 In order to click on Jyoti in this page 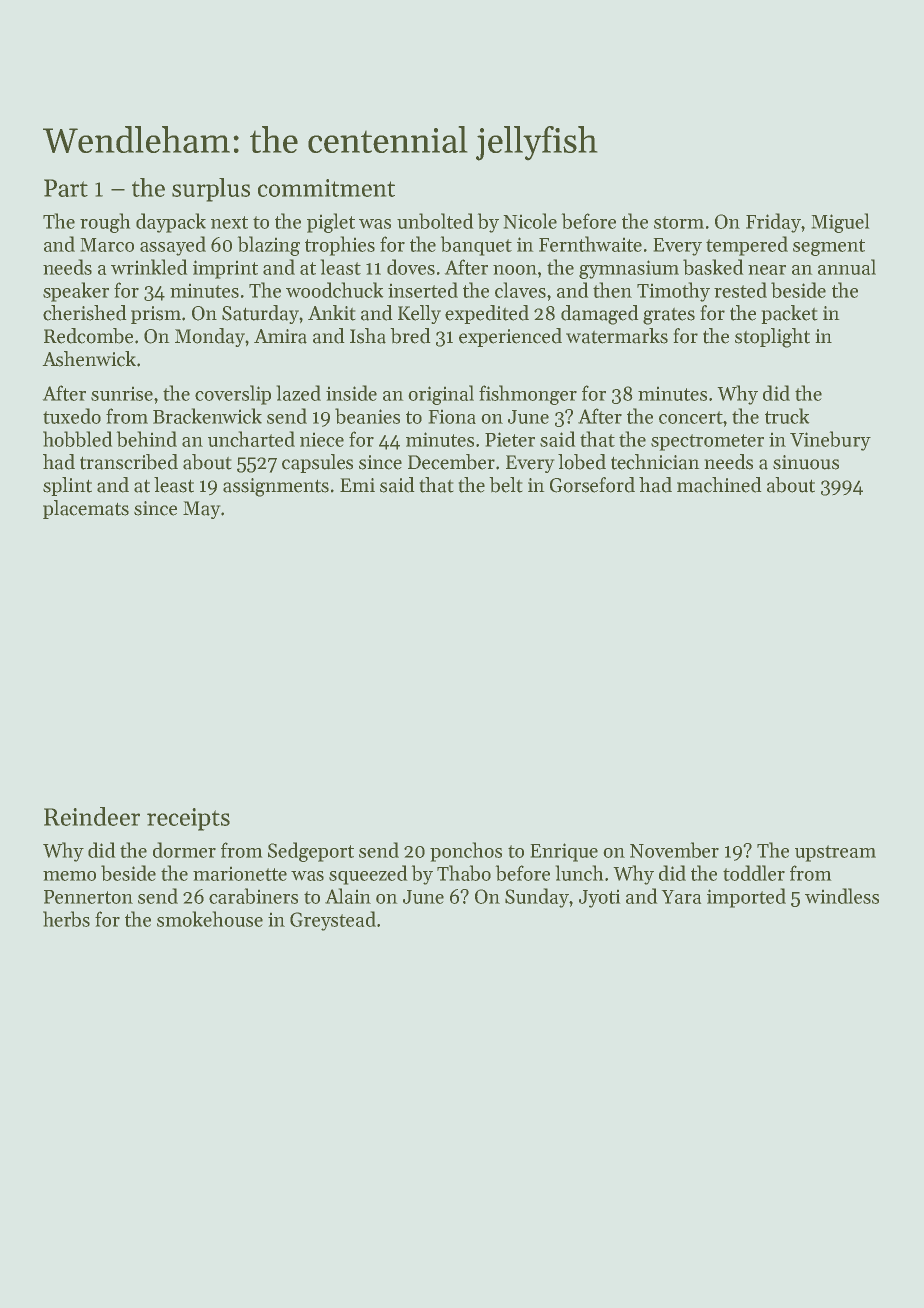, I will do `click(599, 899)`.
